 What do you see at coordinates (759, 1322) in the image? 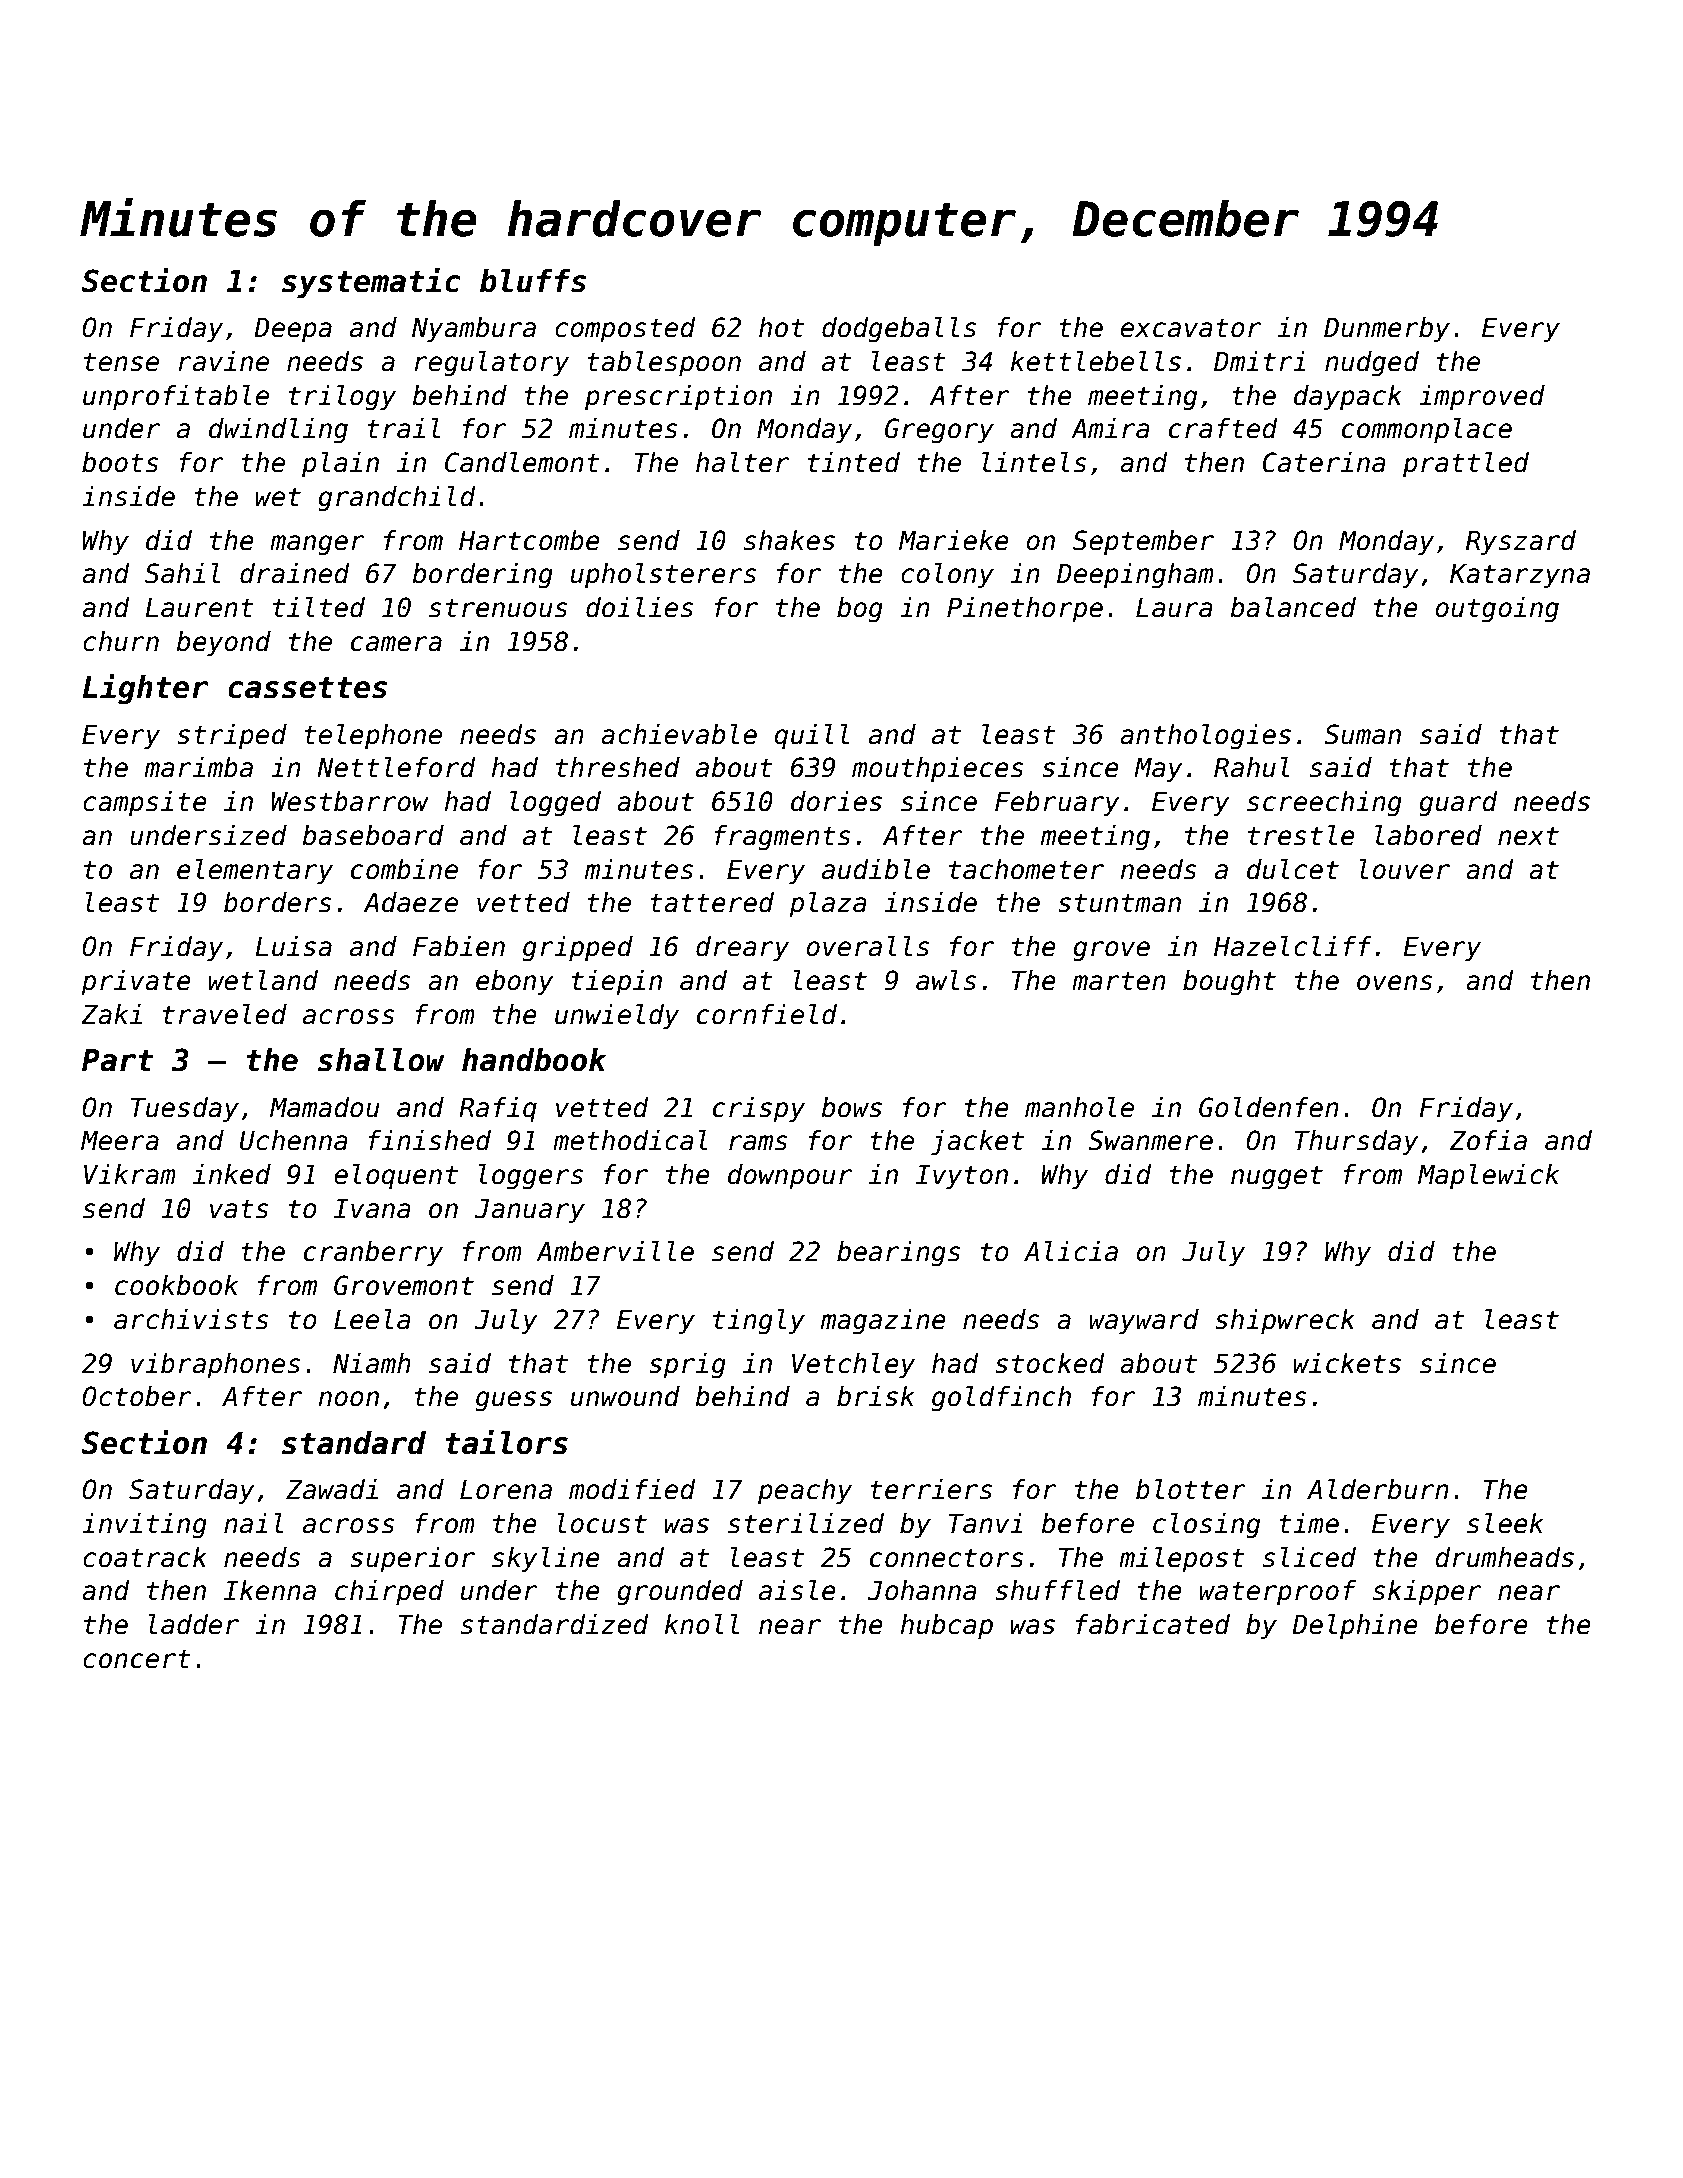
I see `tingly` at bounding box center [759, 1322].
